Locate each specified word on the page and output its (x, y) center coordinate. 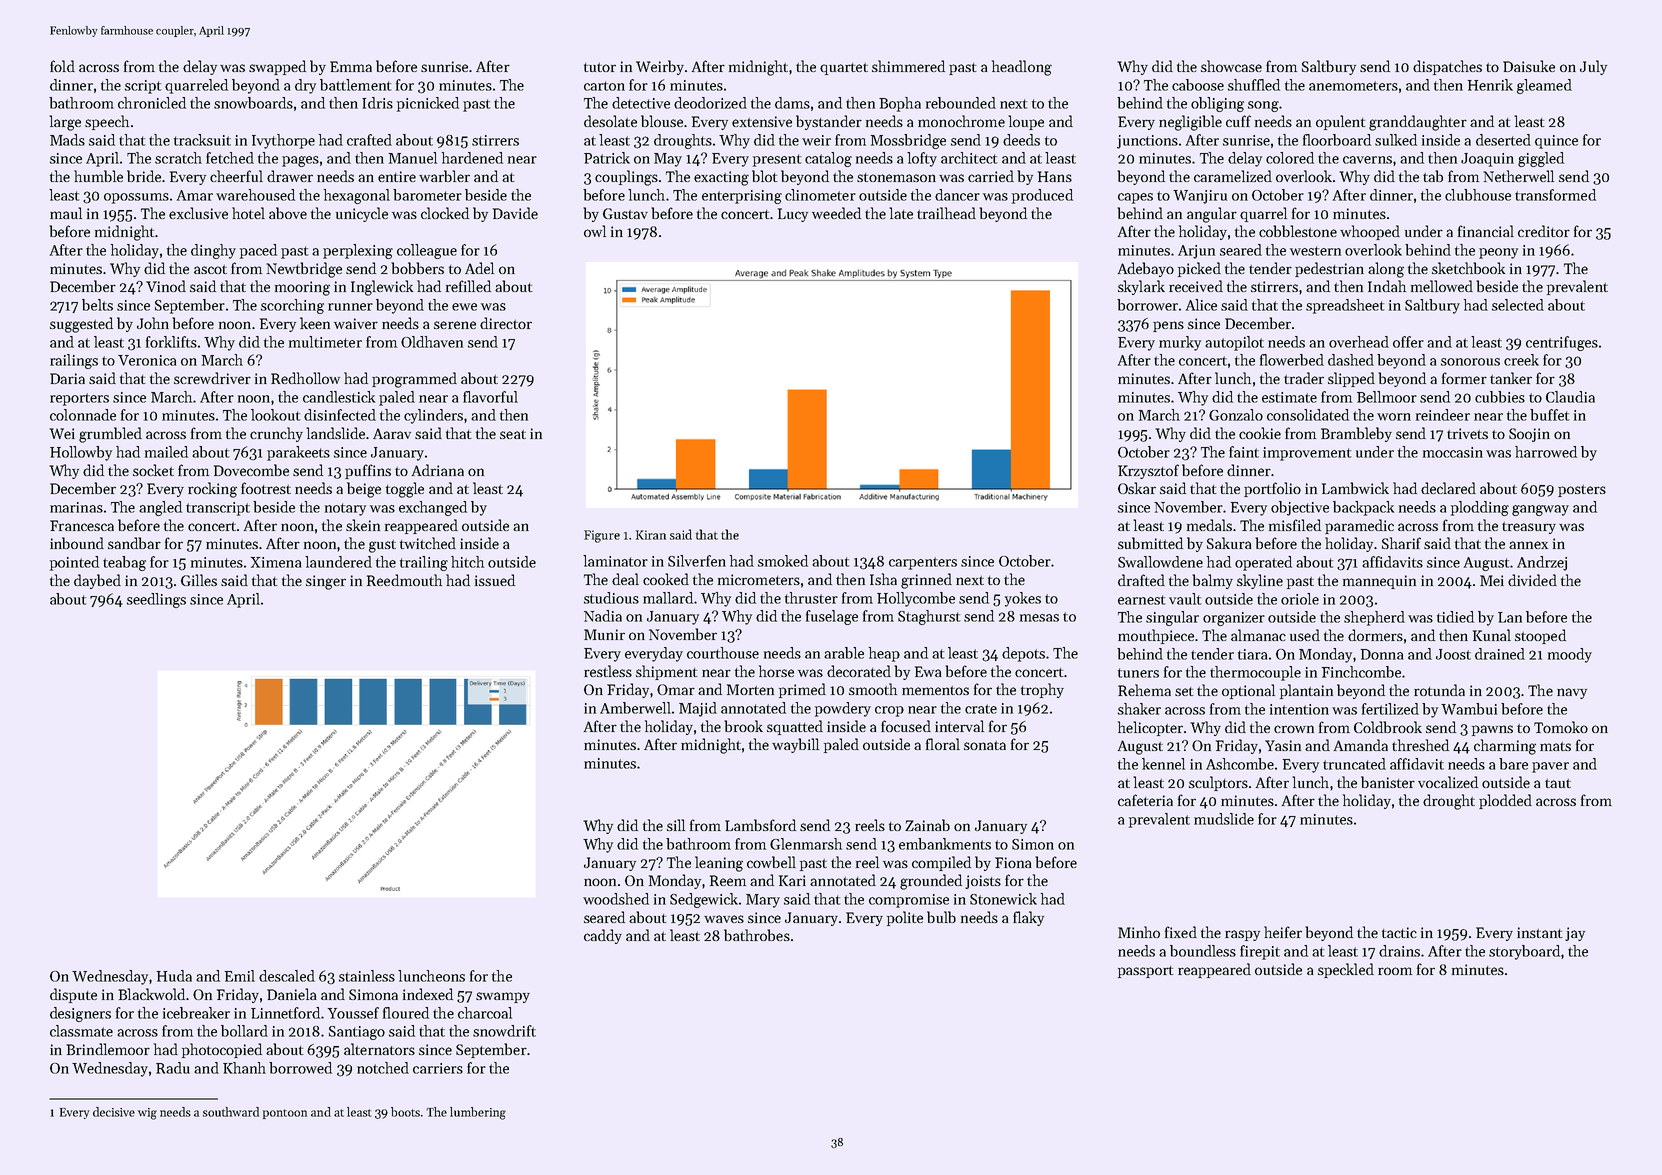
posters (1582, 491)
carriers (438, 1068)
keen (315, 323)
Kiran (651, 535)
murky (1180, 343)
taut (1558, 783)
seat (513, 434)
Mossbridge (908, 141)
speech (107, 122)
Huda (174, 976)
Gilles (199, 580)
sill (676, 825)
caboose (1198, 85)
